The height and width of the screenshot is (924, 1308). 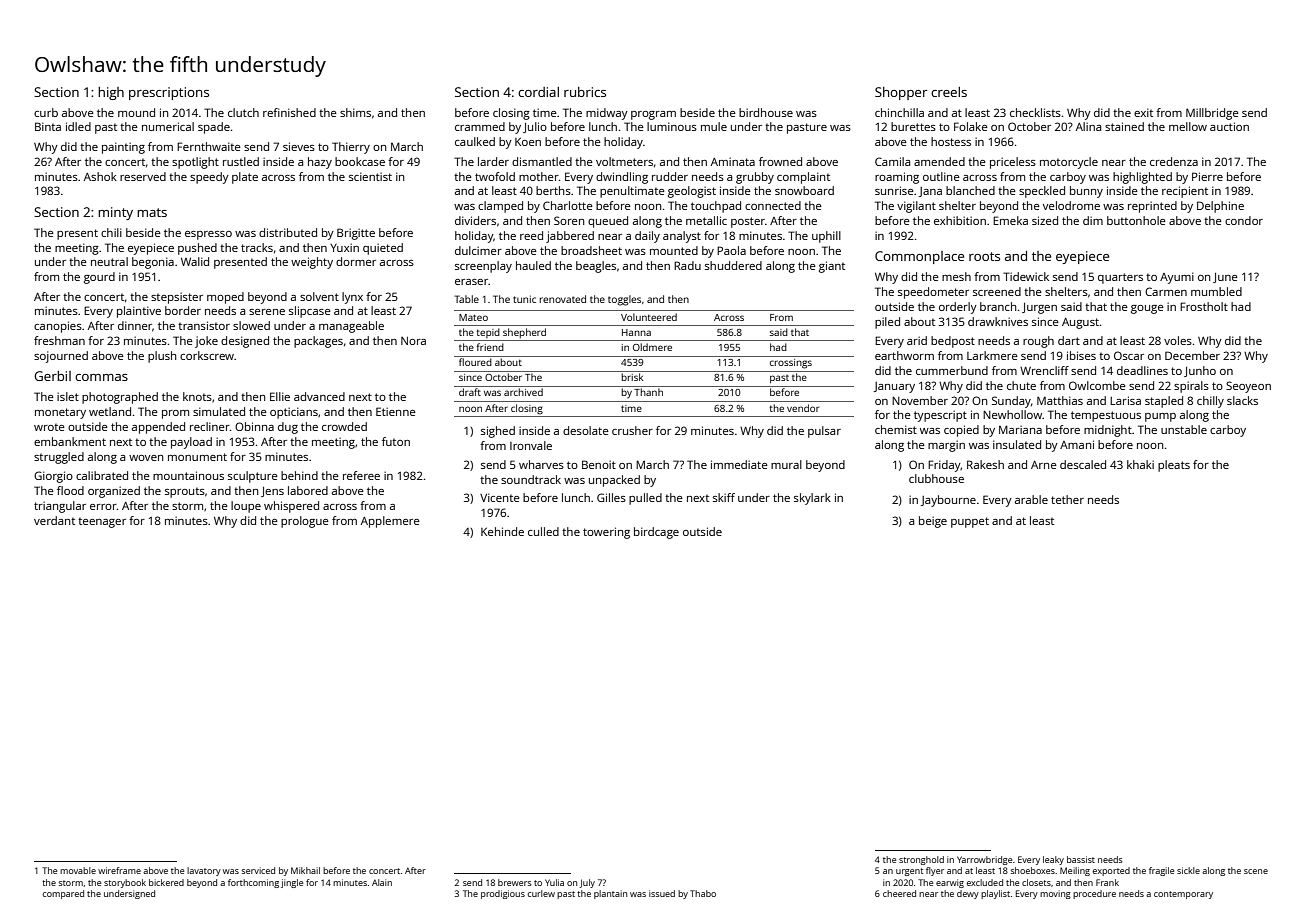 I want to click on motorcycle, so click(x=1069, y=163).
